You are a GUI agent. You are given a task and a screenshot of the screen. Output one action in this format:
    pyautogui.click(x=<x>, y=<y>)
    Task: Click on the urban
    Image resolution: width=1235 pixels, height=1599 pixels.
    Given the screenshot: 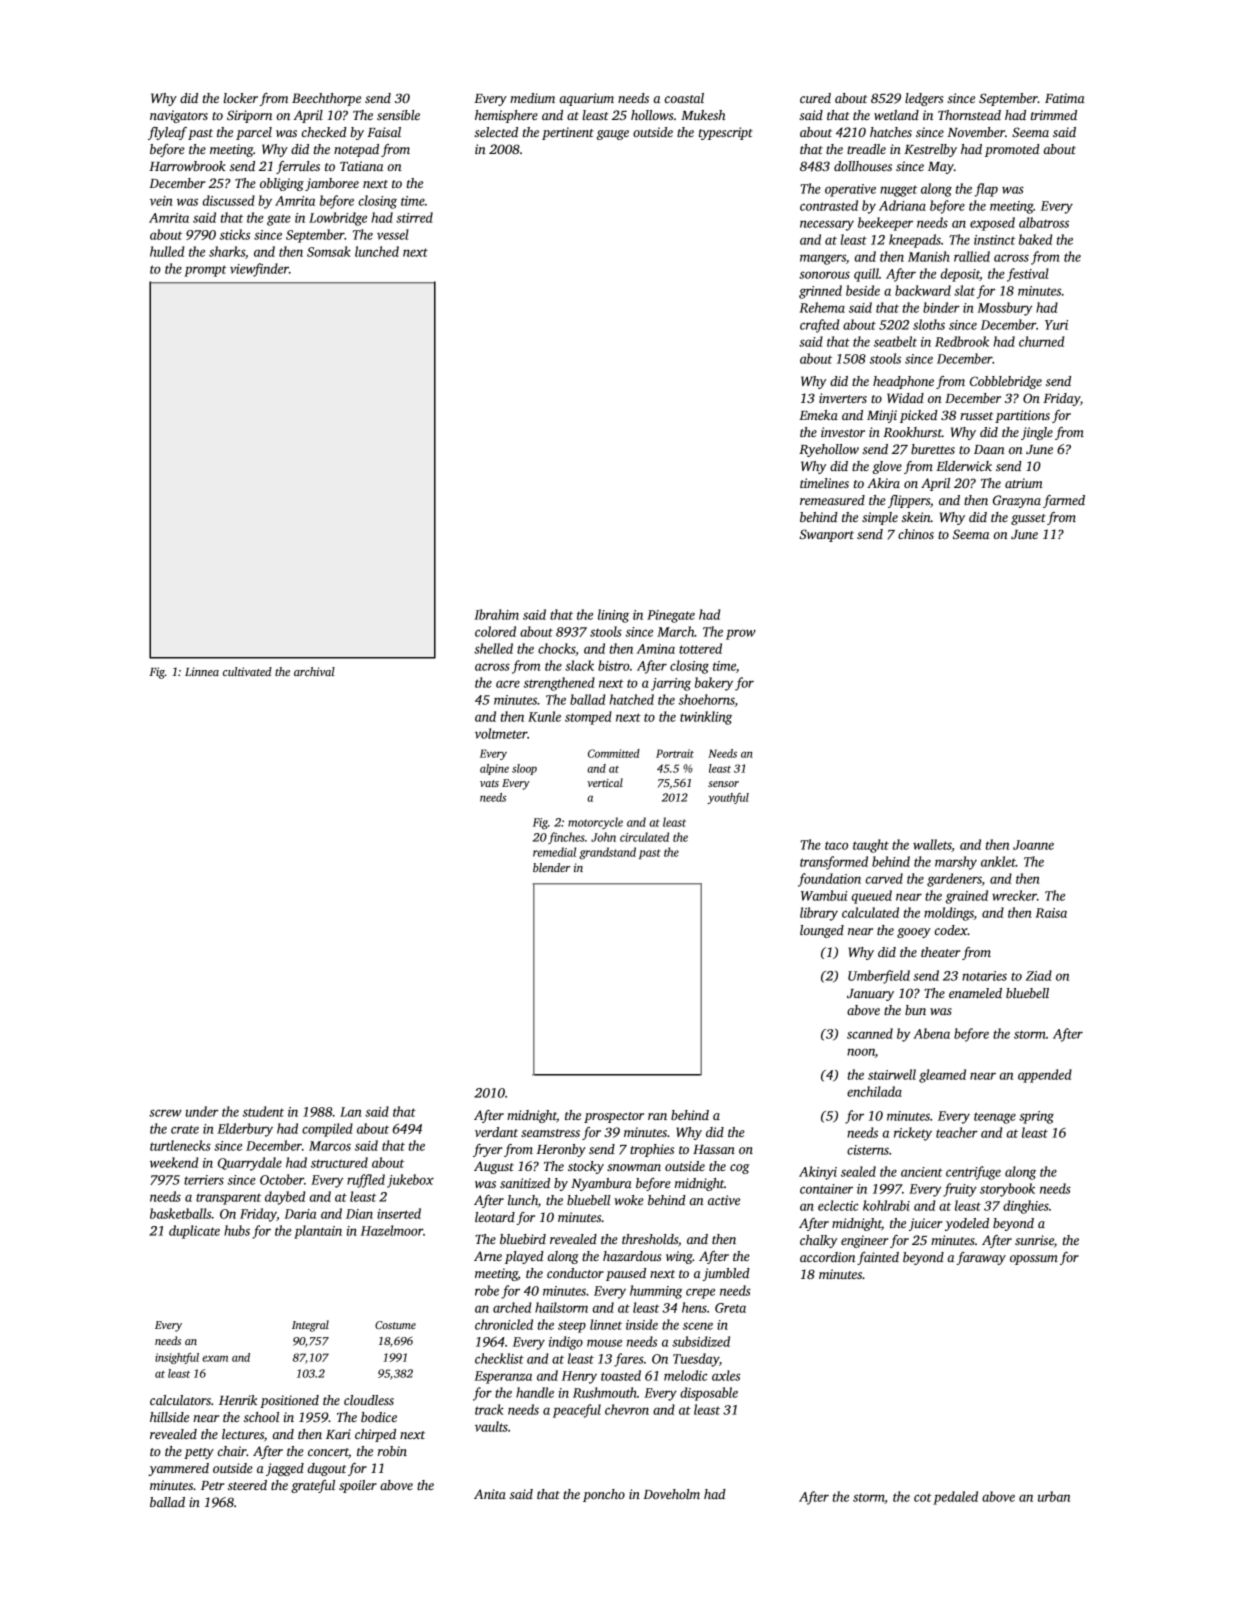 What is the action you would take?
    pyautogui.click(x=1054, y=1496)
